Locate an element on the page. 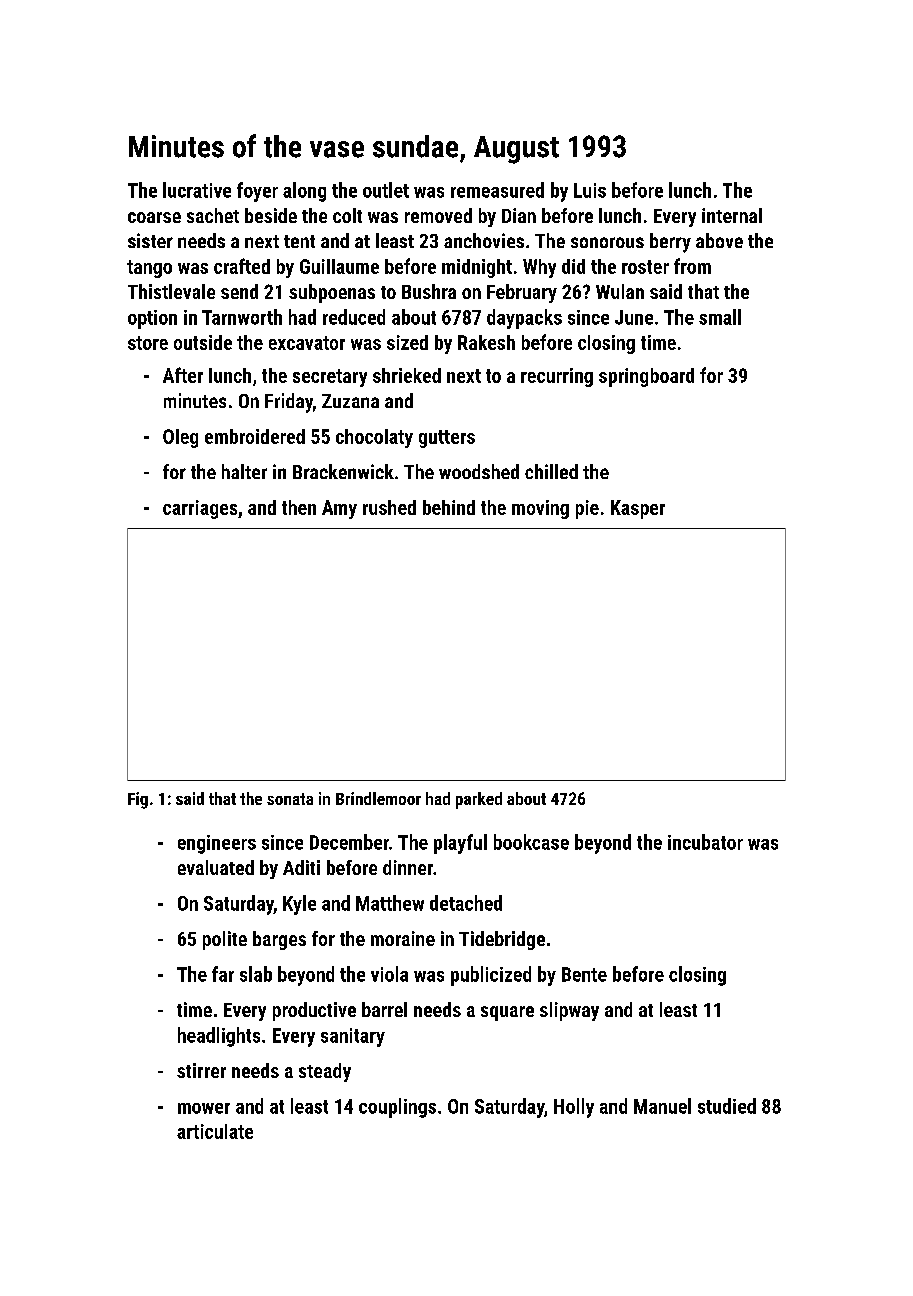 This image has height=1296, width=913. Bente is located at coordinates (584, 974).
